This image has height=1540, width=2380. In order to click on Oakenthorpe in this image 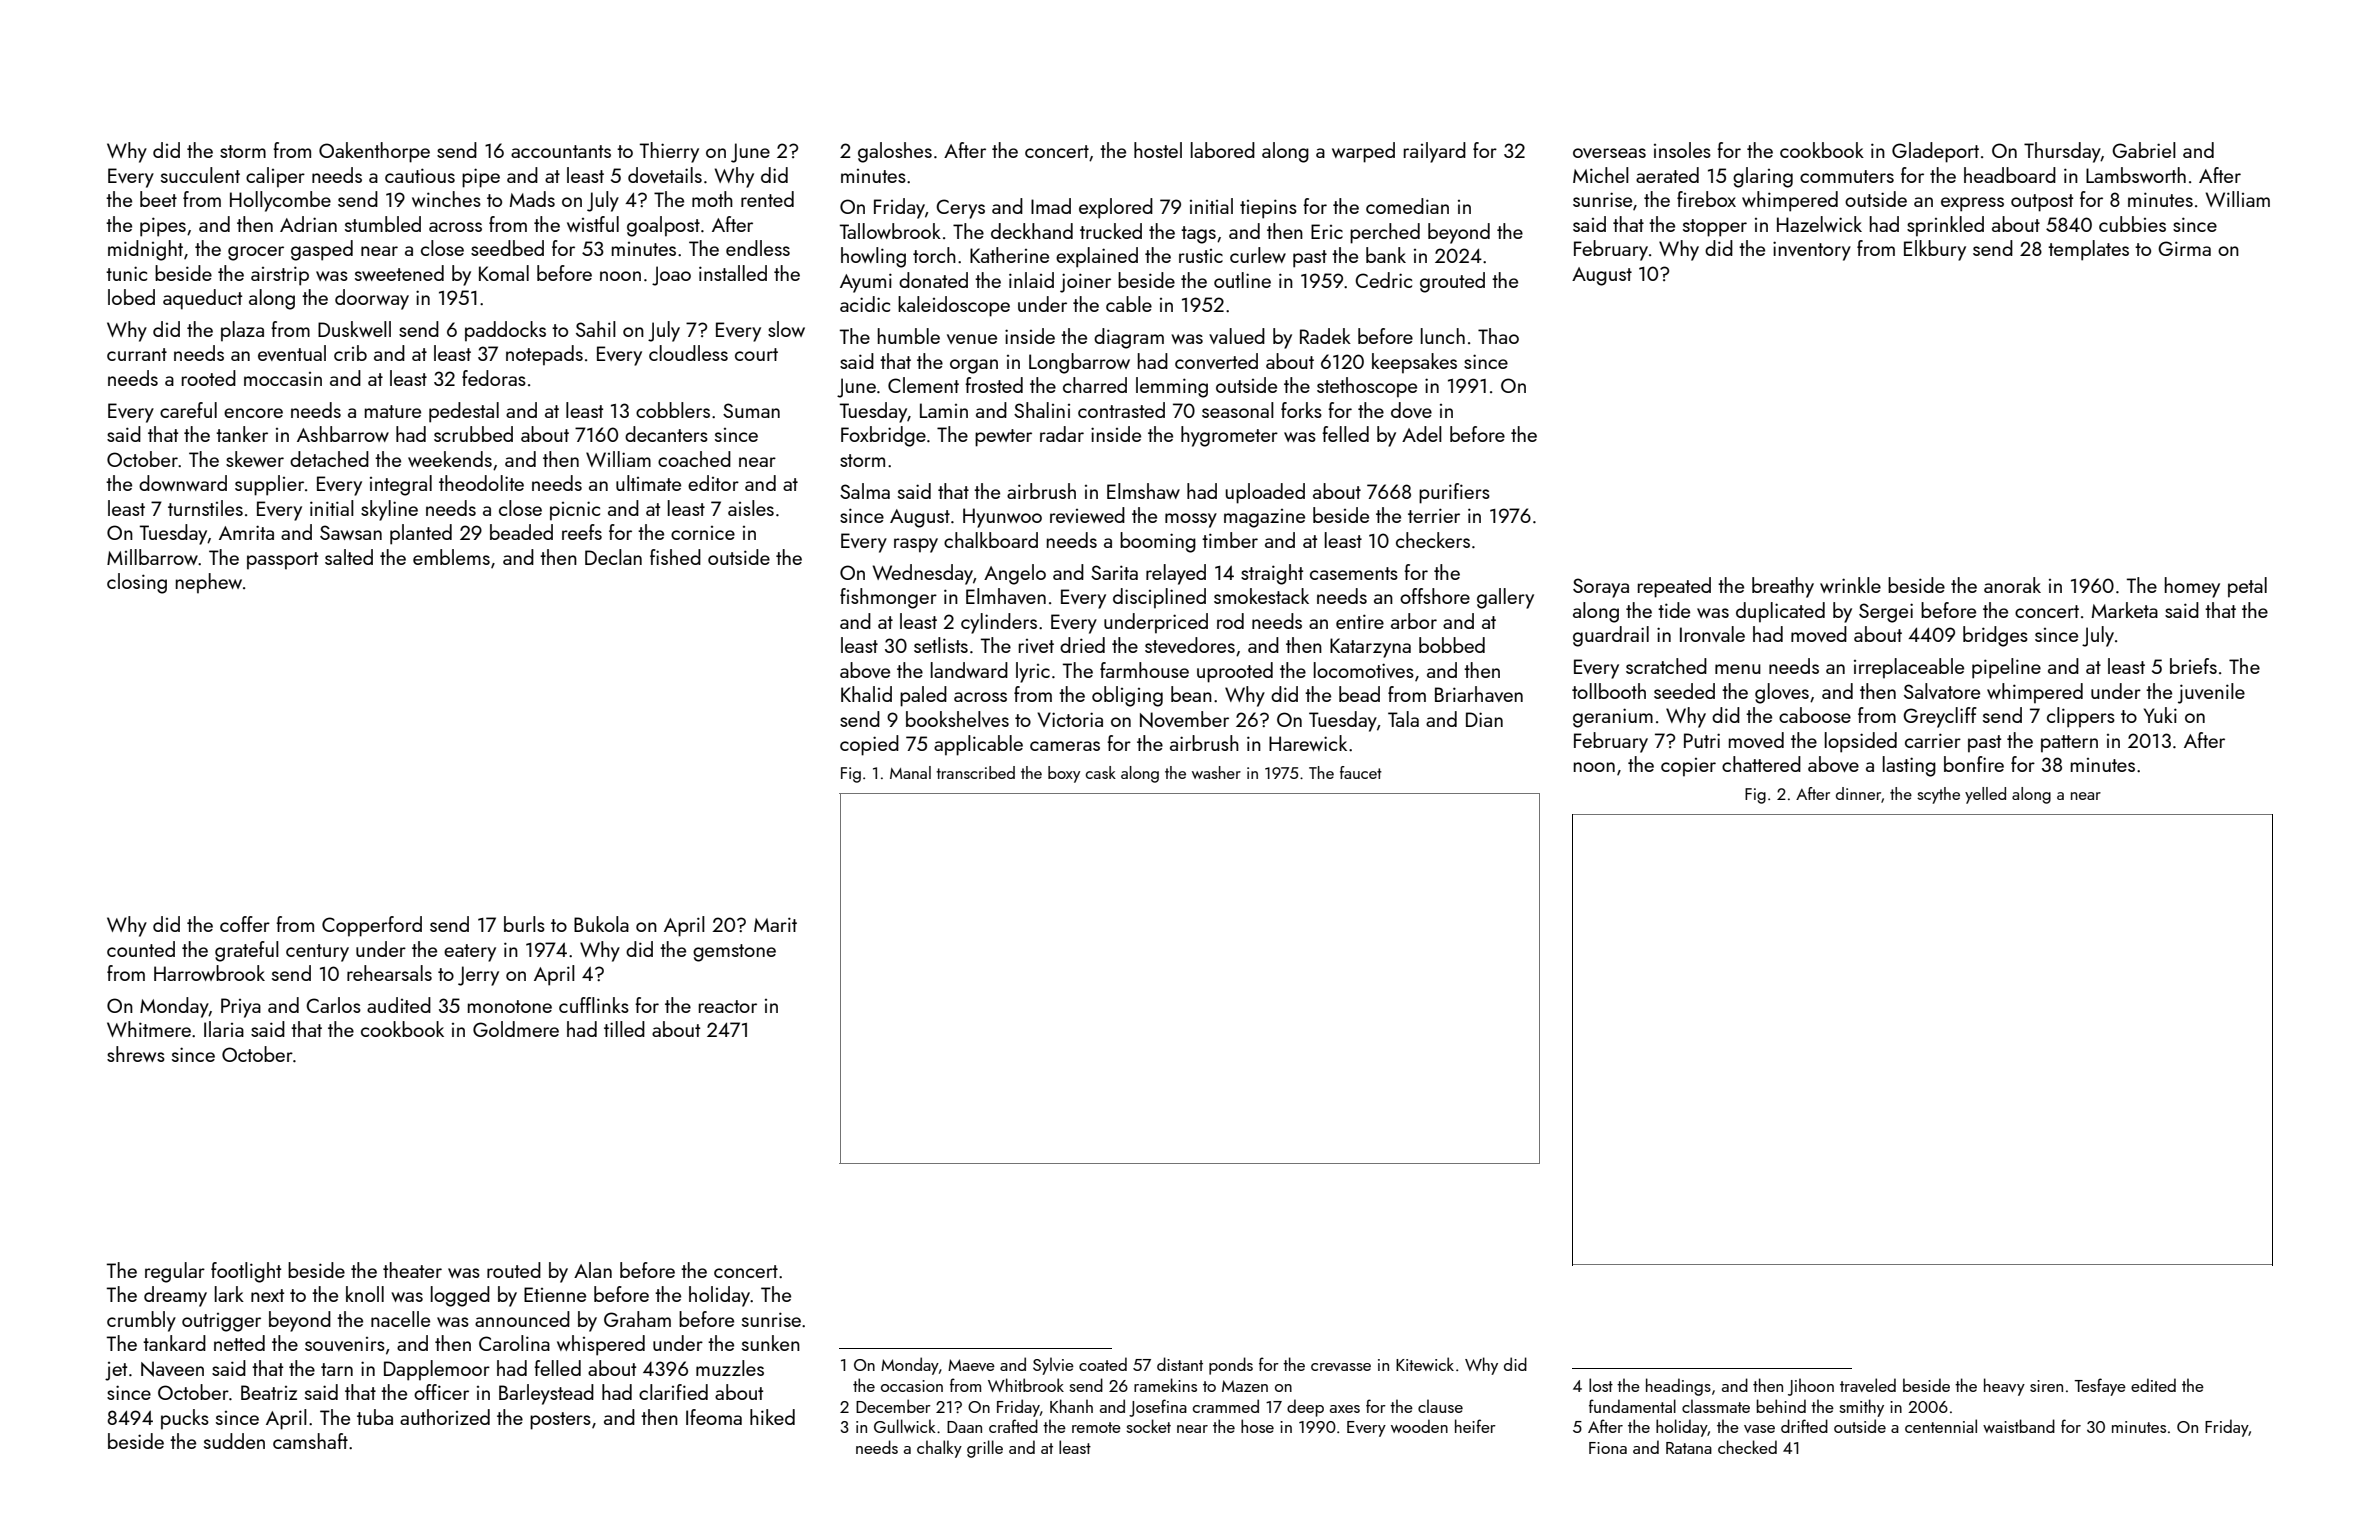, I will do `click(374, 152)`.
